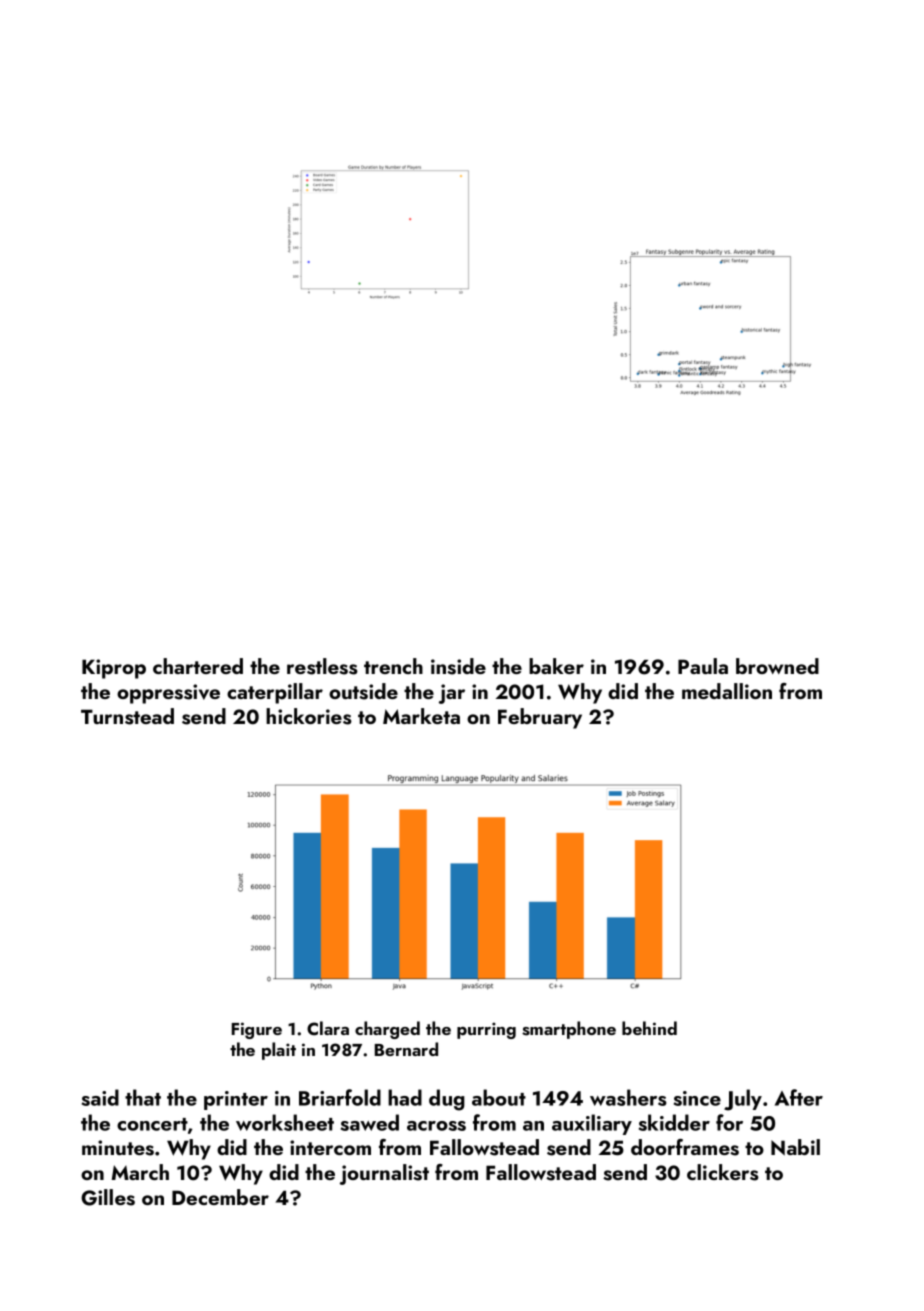 The width and height of the page is (924, 1311). I want to click on Marketa, so click(421, 716).
